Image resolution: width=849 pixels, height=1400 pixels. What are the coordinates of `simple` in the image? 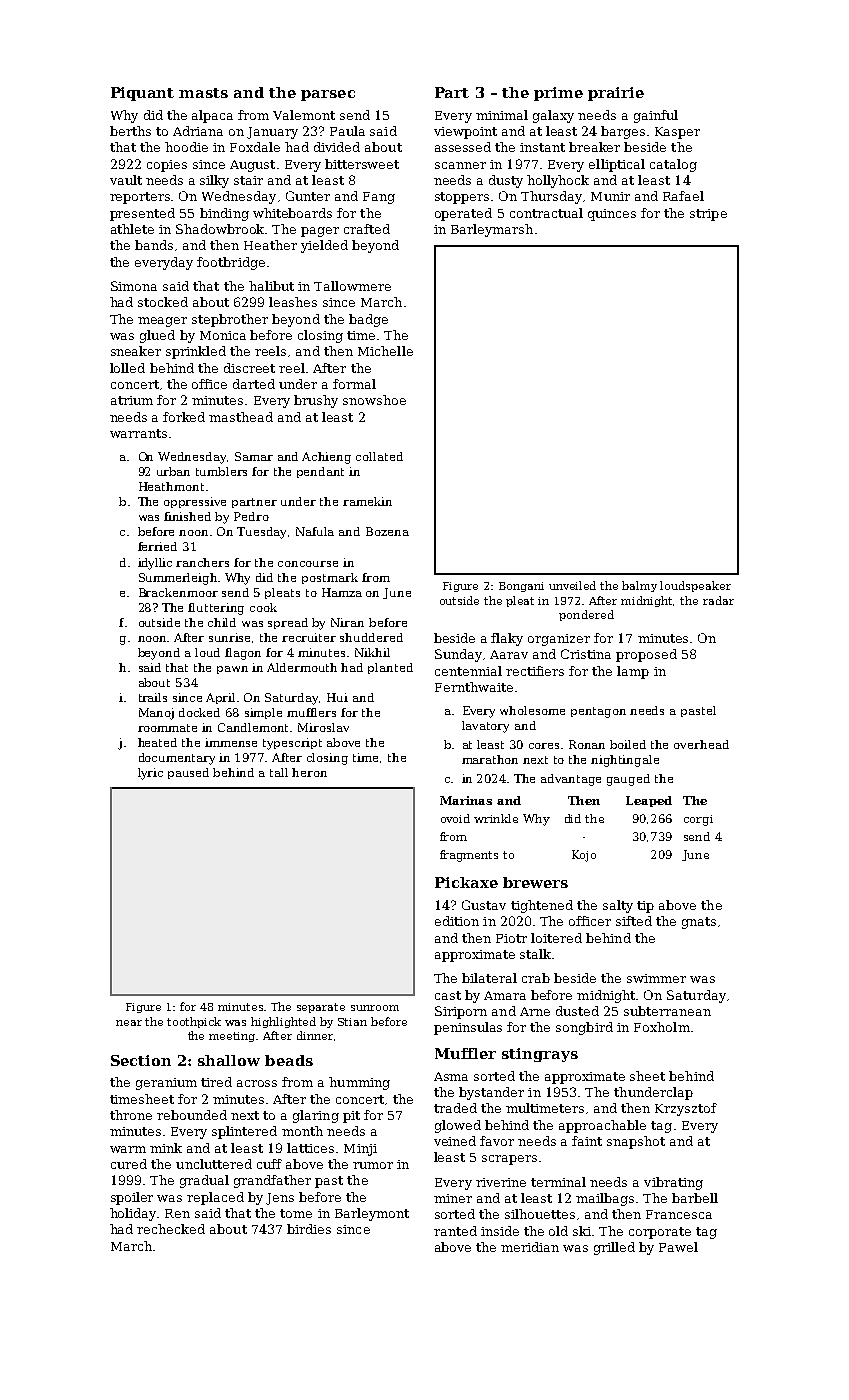 It's located at (263, 713).
